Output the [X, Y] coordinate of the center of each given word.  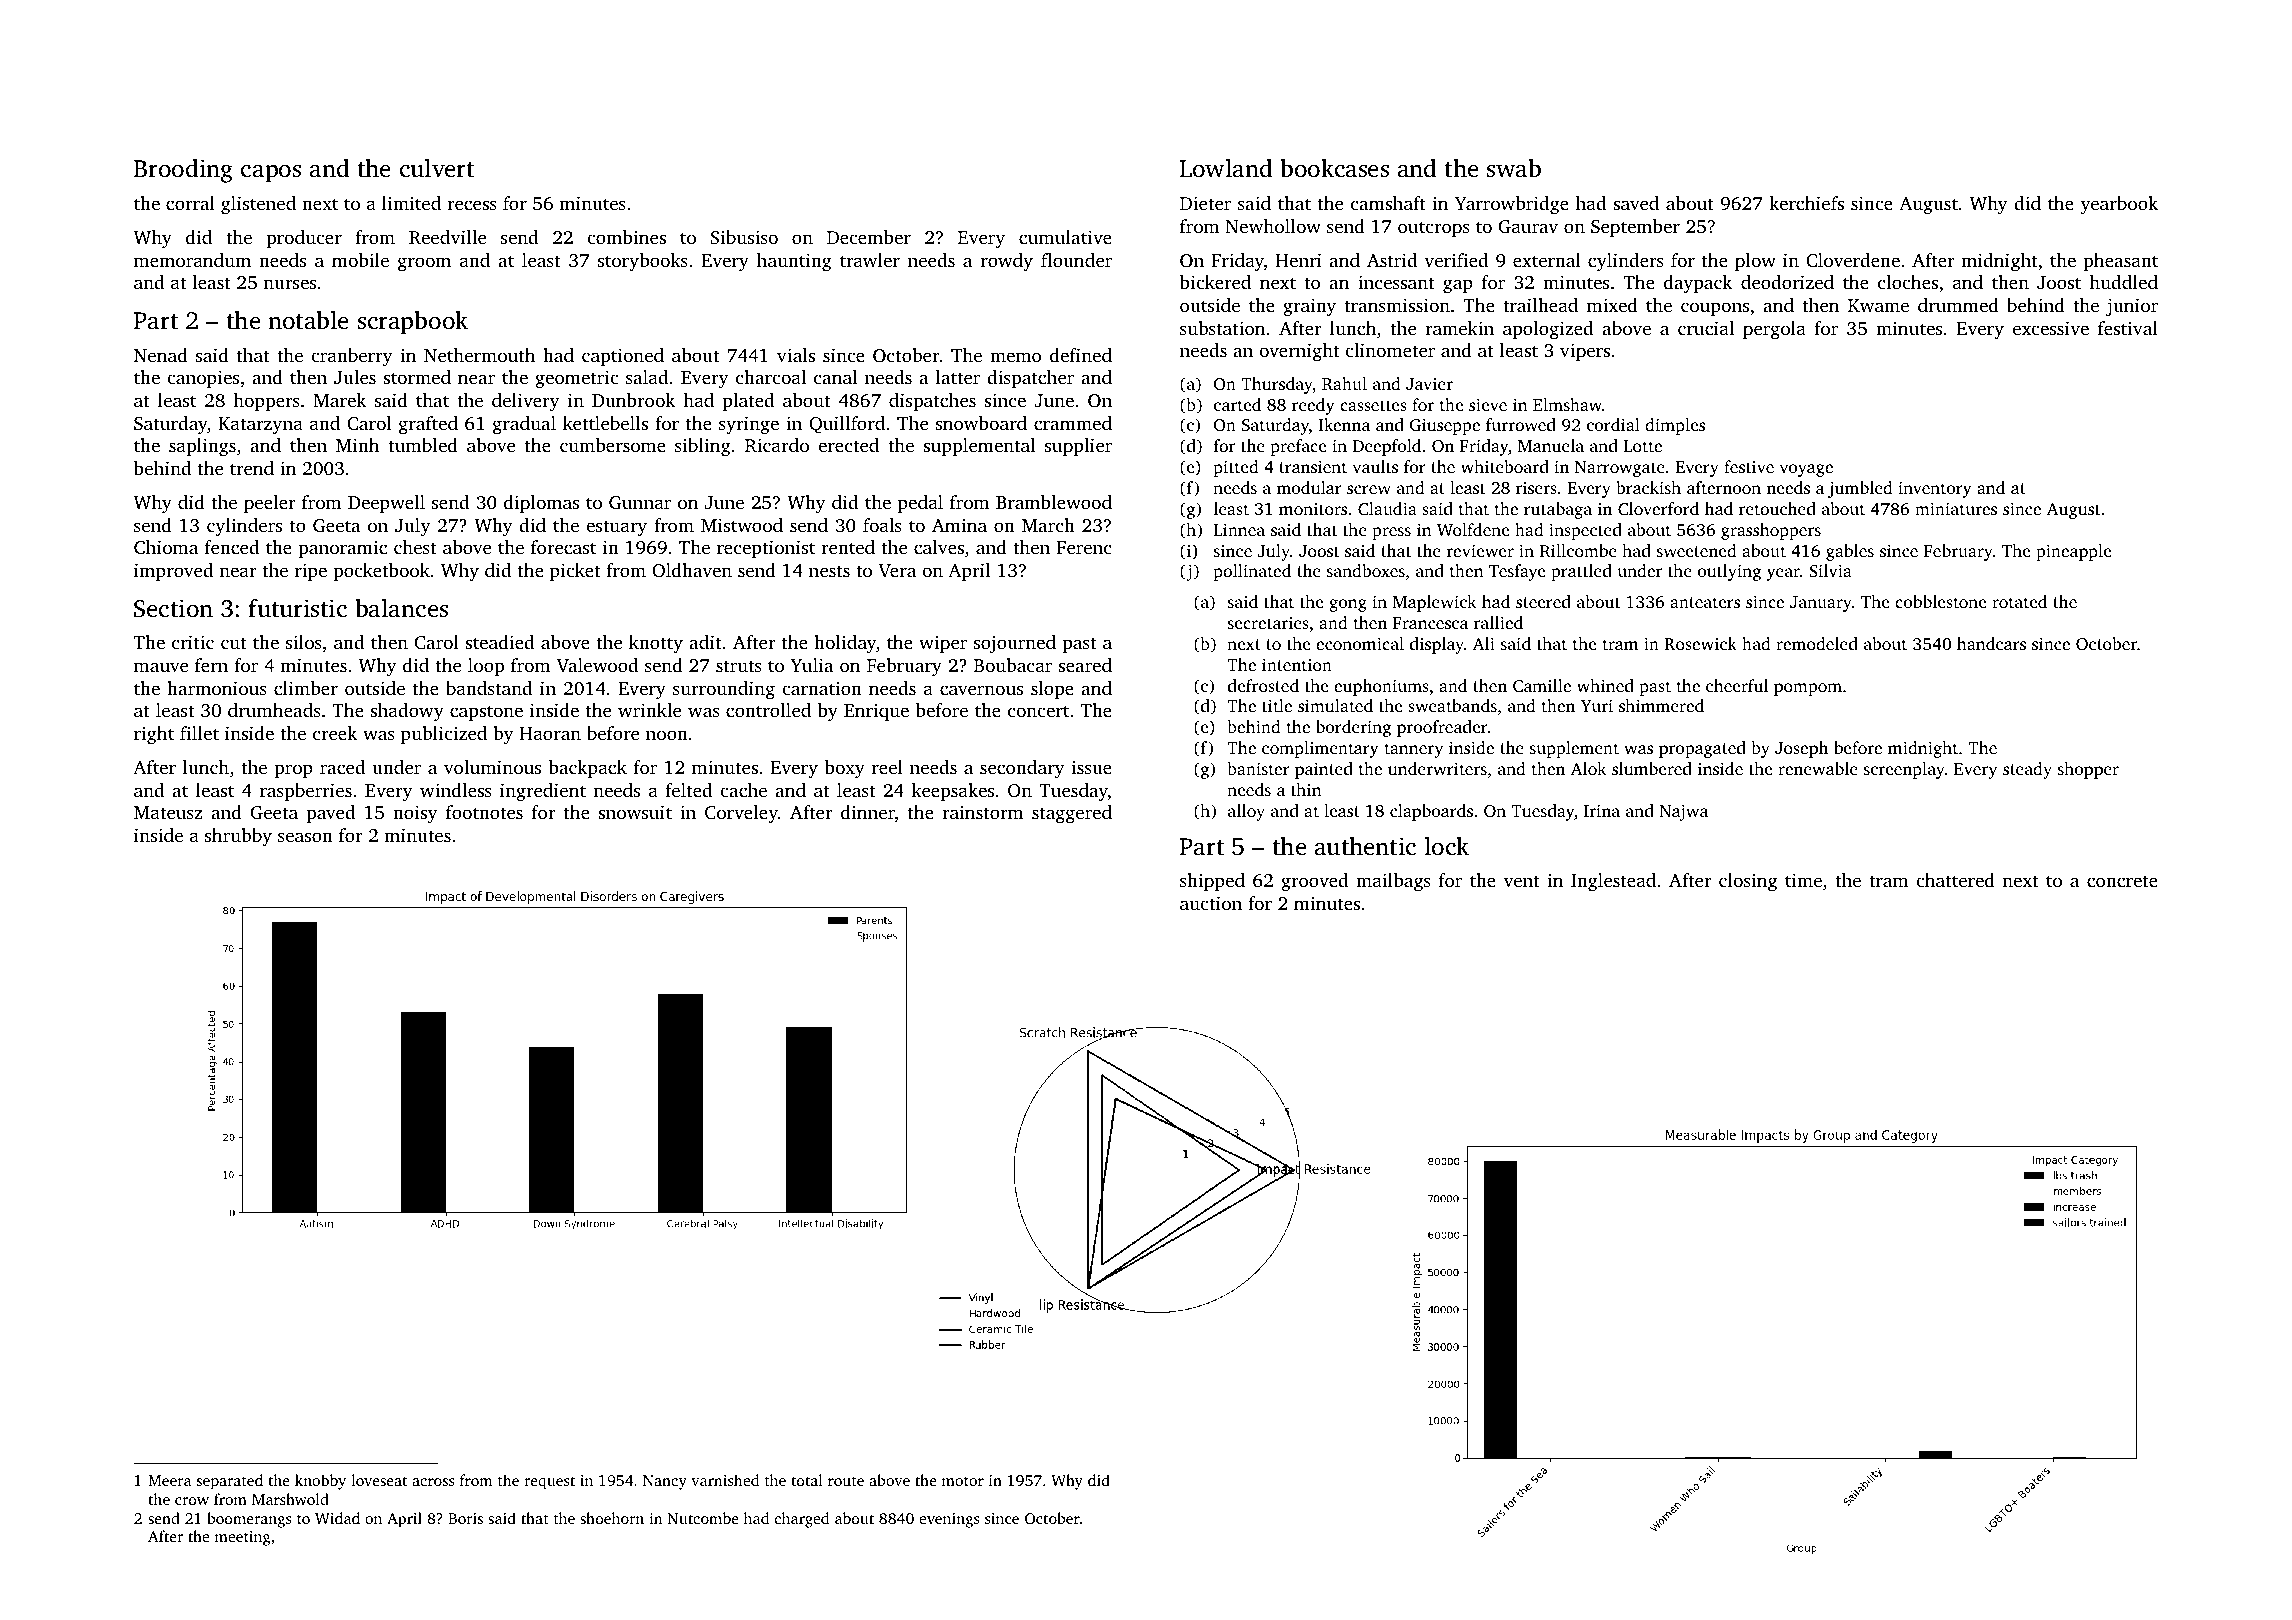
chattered [1955, 880]
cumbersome [613, 445]
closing [1748, 882]
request [549, 1483]
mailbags [1393, 882]
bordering [1353, 728]
